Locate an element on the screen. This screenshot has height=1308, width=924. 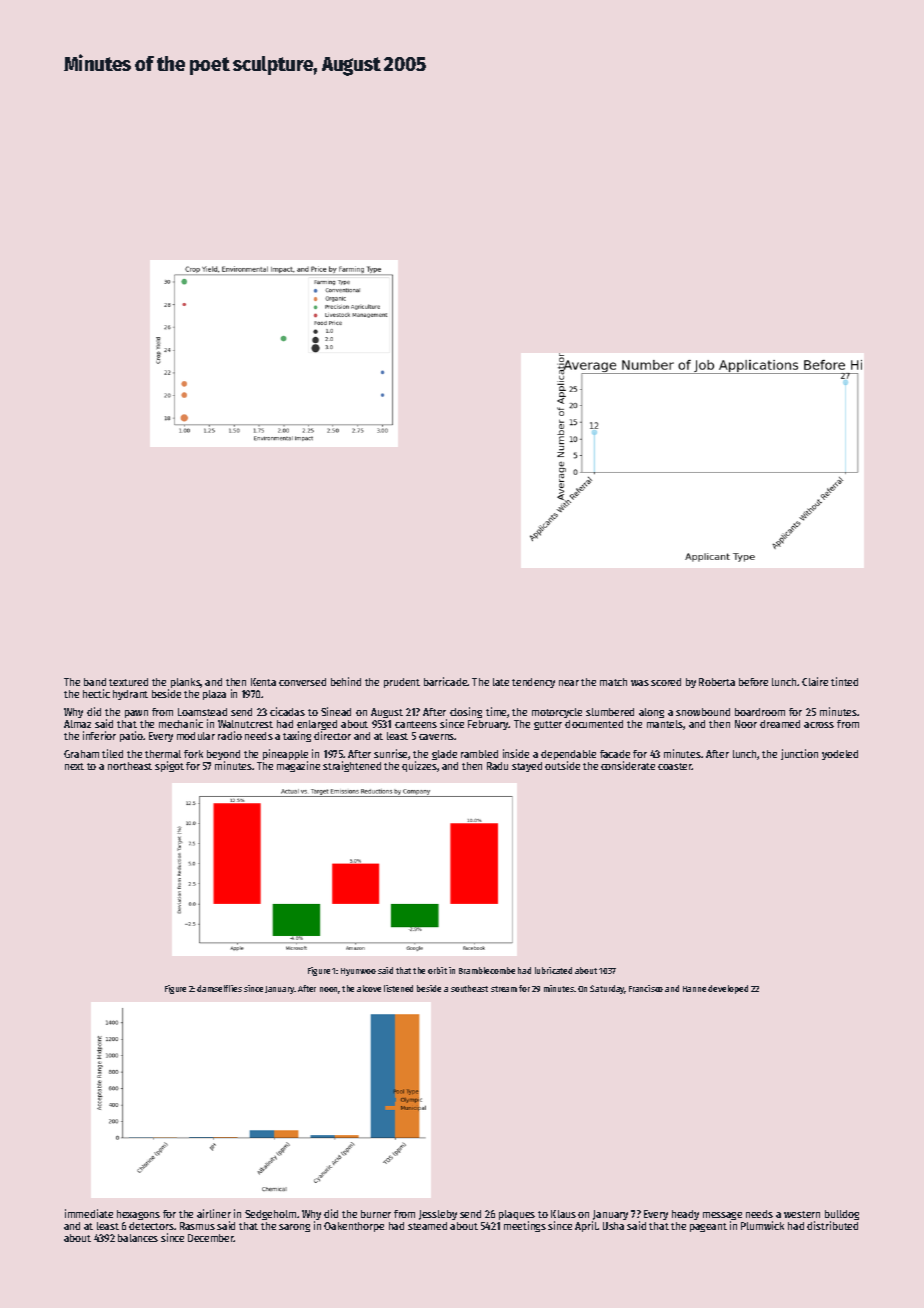
lubricated is located at coordinates (553, 970).
